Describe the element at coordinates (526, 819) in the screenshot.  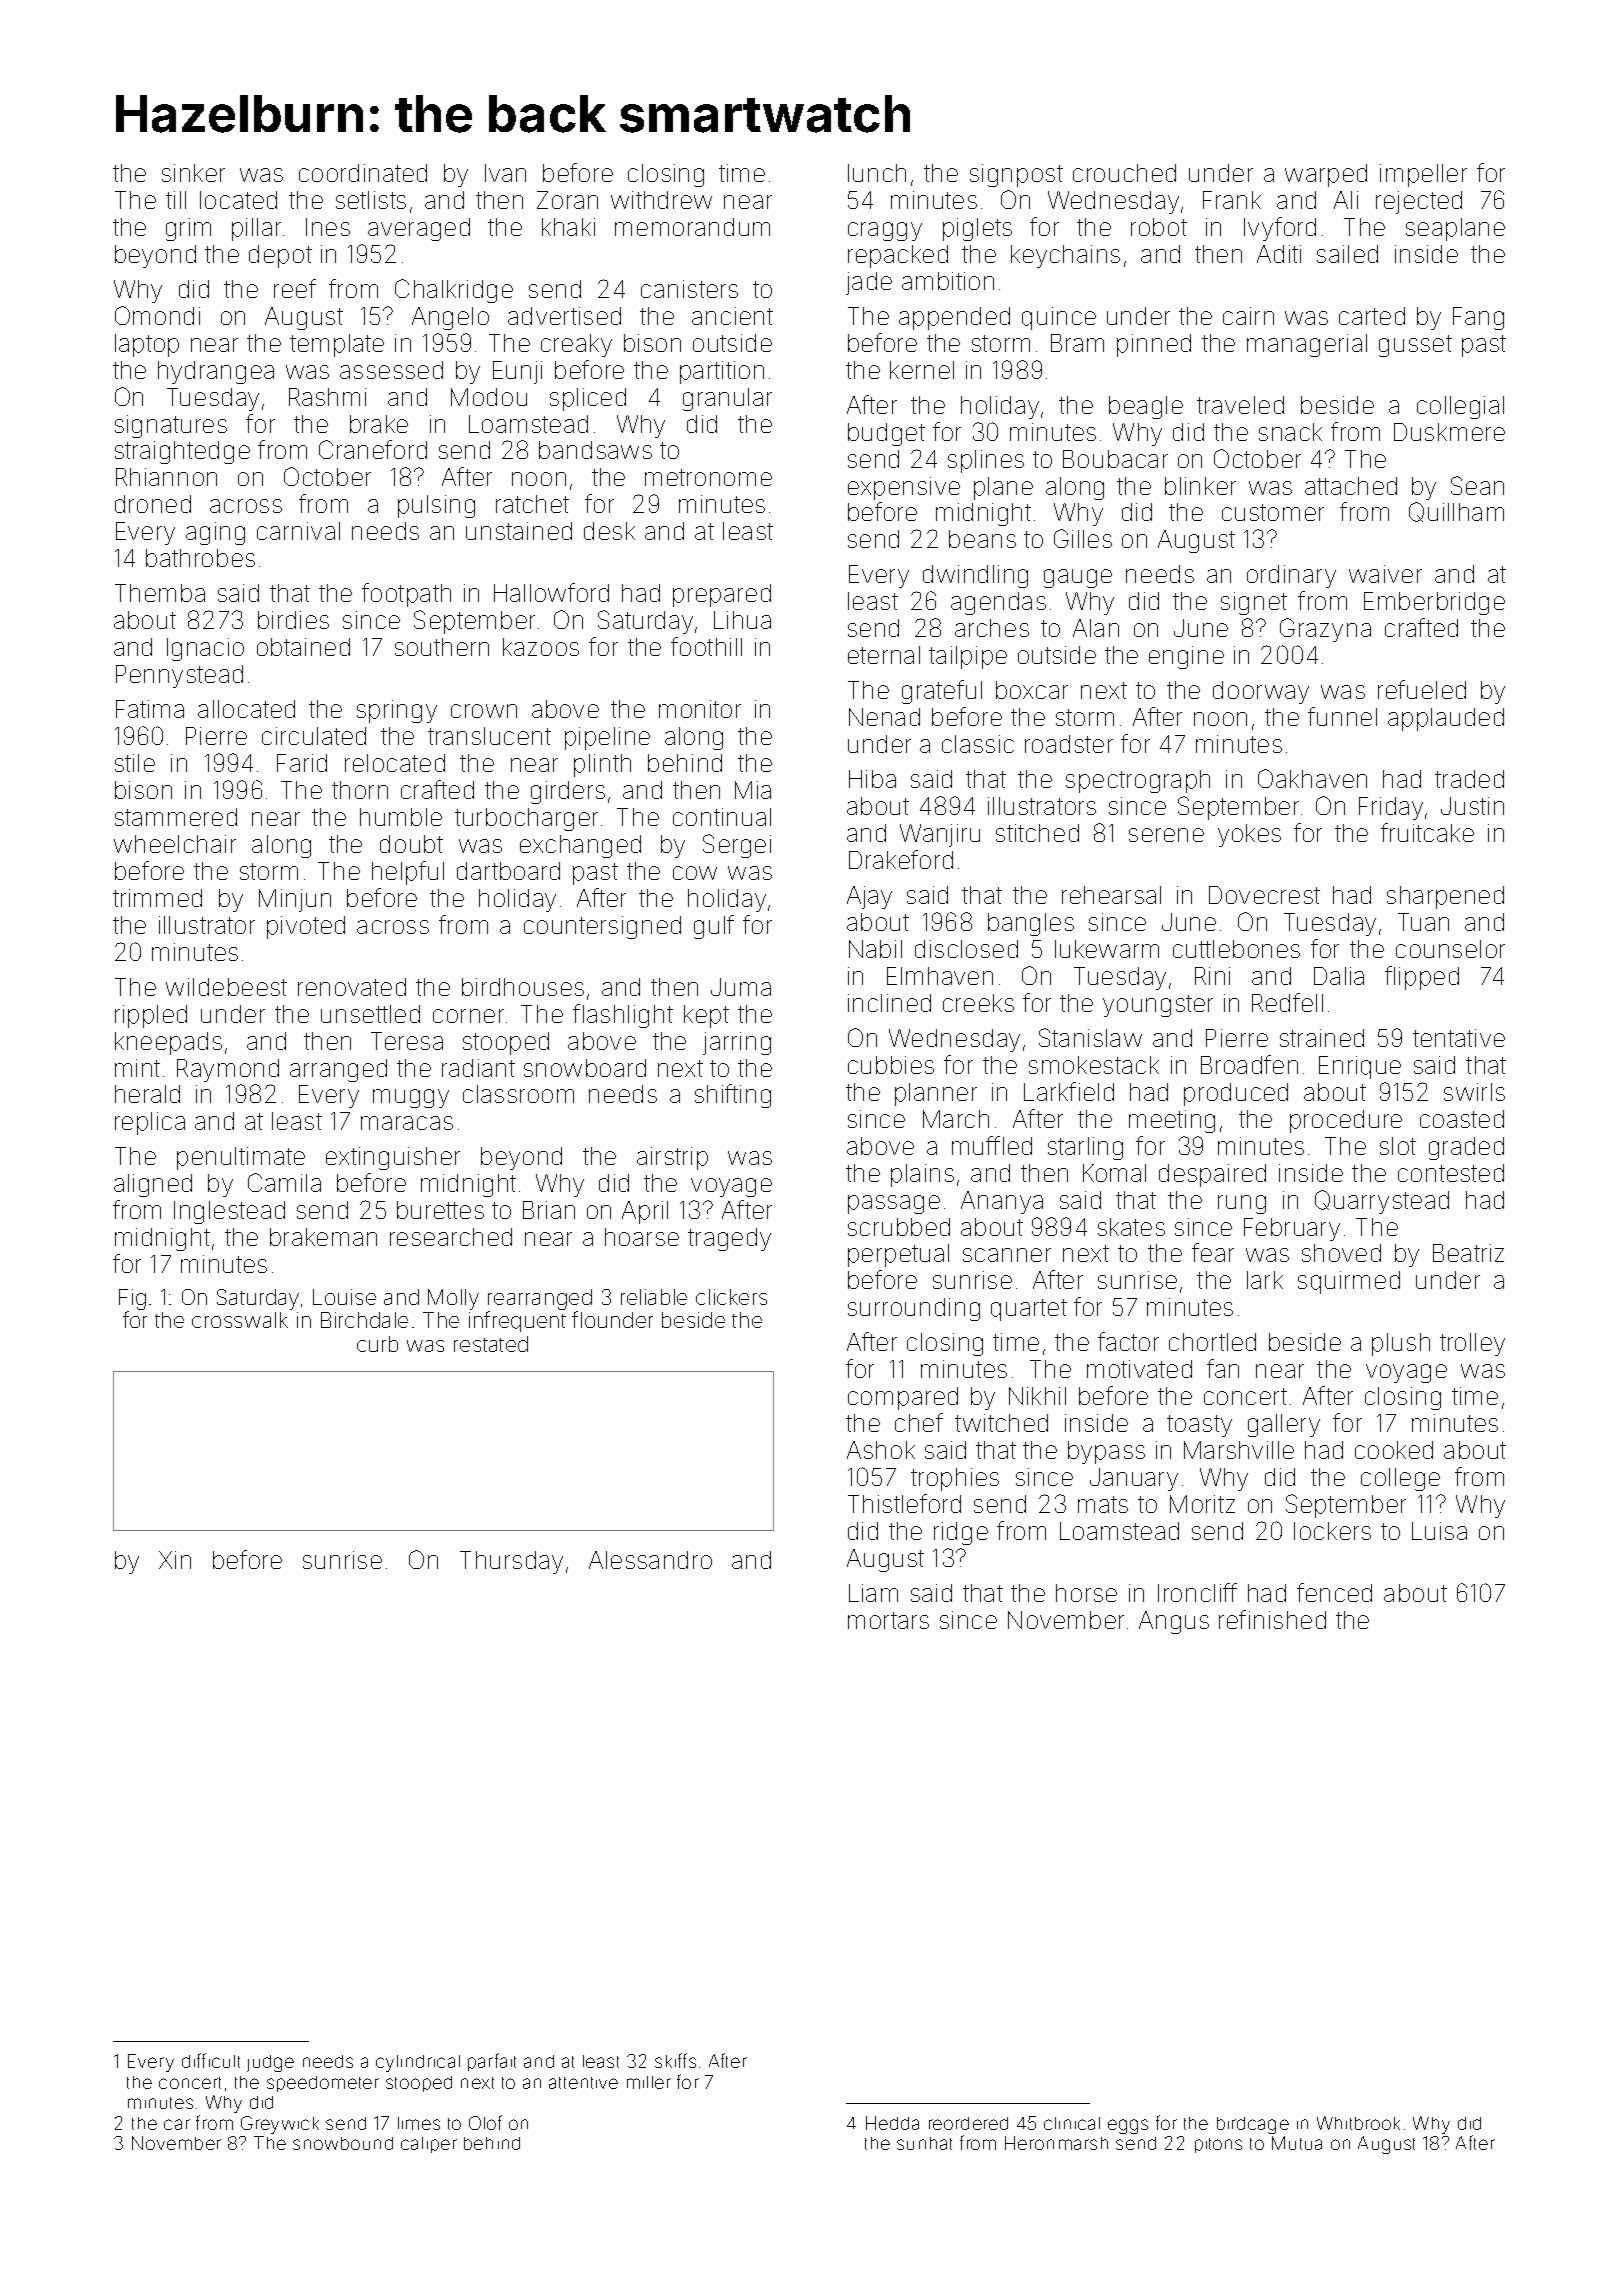
I see `turbocharger` at that location.
